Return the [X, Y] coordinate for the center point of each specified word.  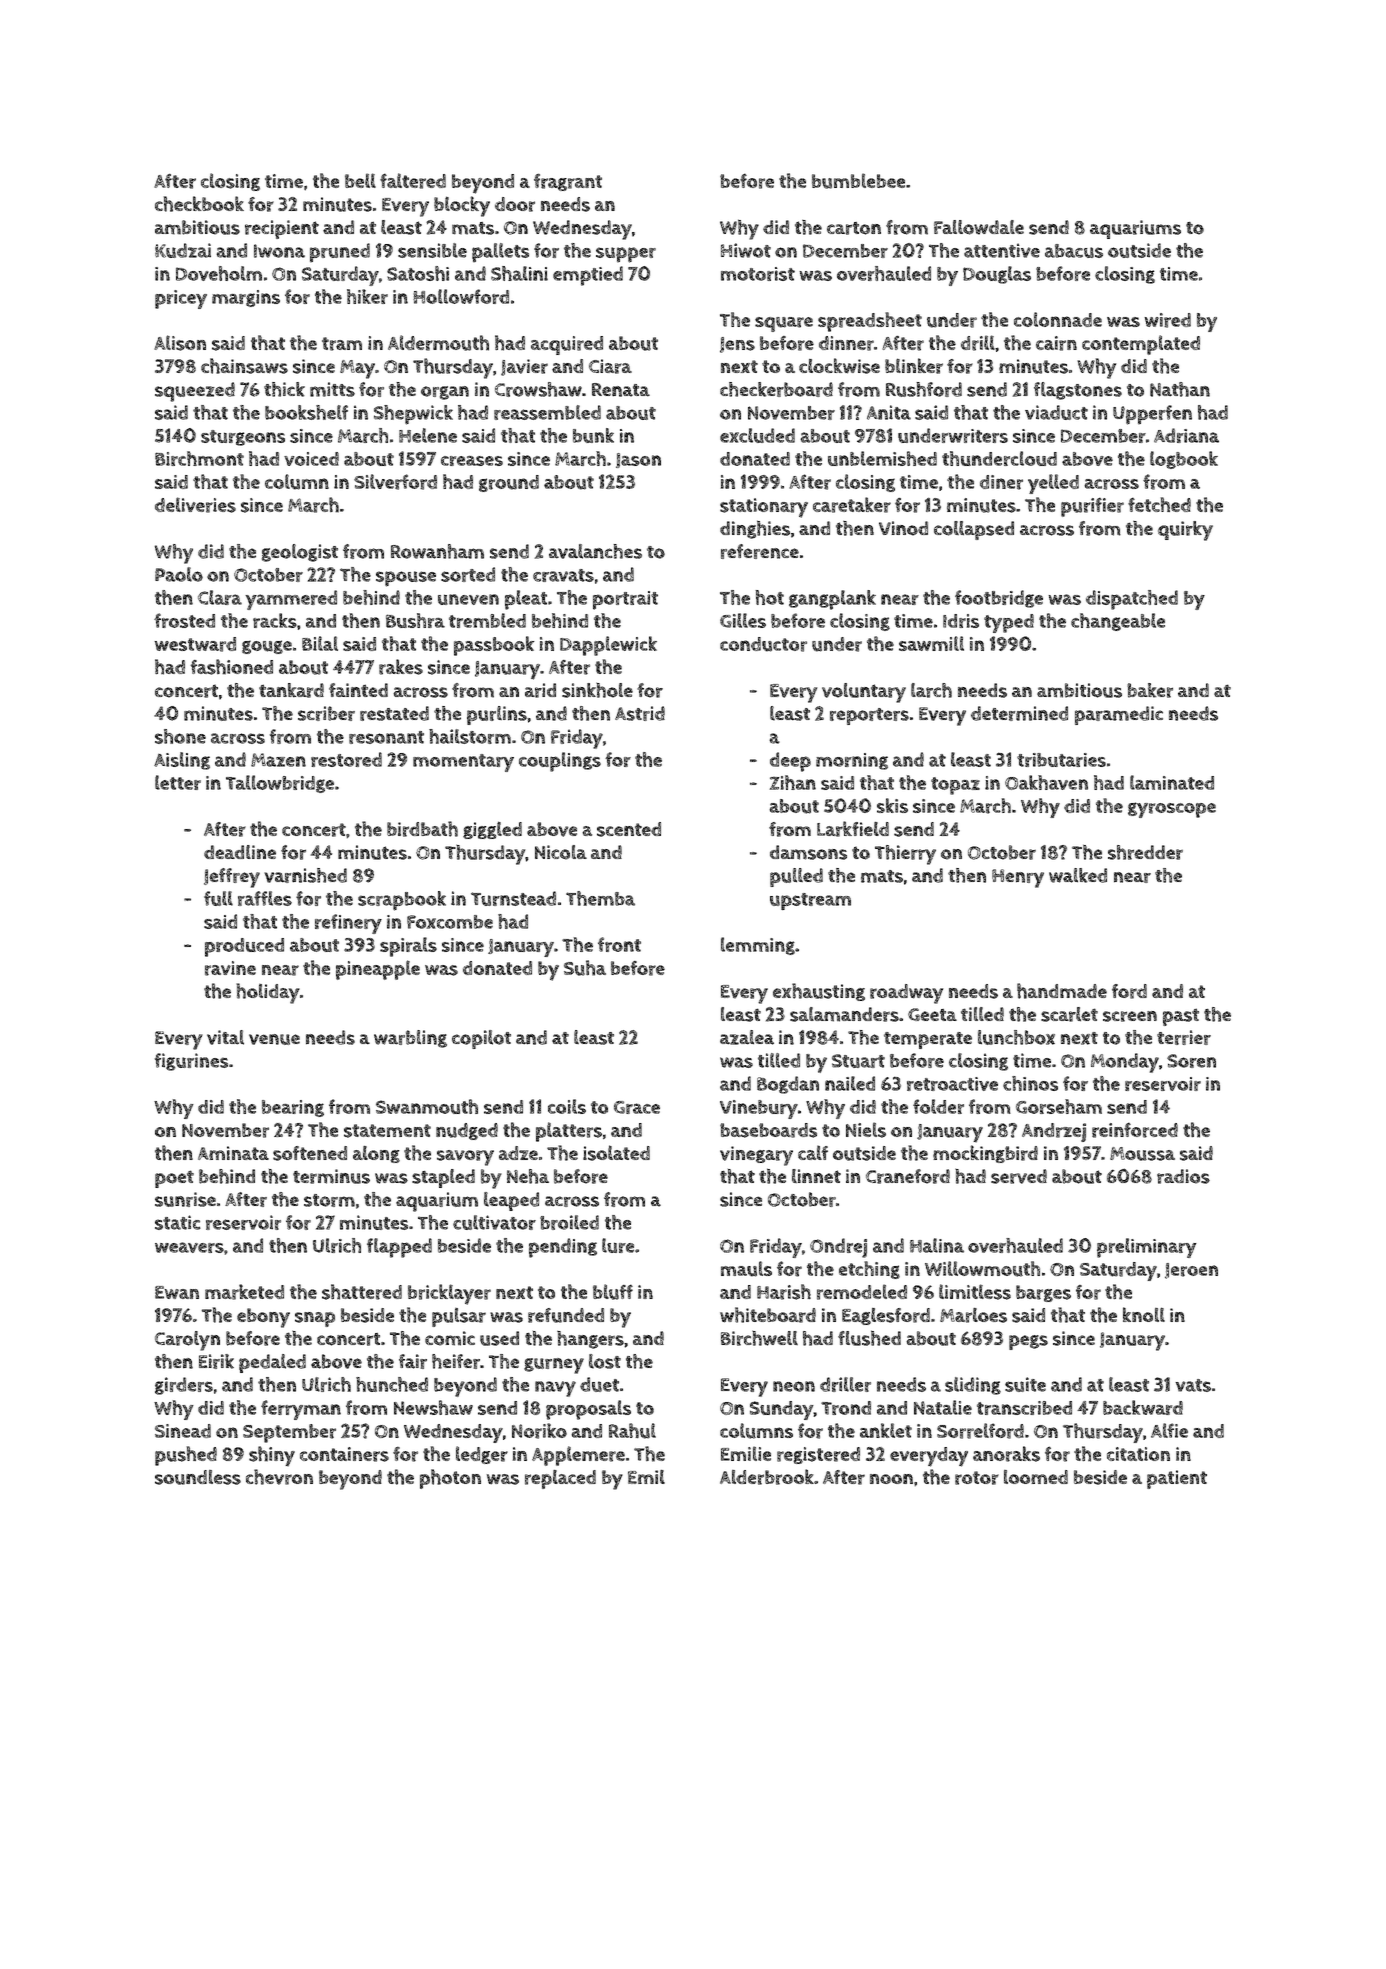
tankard [291, 690]
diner [1001, 482]
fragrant [568, 182]
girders [184, 1386]
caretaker [852, 505]
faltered [413, 181]
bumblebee [858, 181]
